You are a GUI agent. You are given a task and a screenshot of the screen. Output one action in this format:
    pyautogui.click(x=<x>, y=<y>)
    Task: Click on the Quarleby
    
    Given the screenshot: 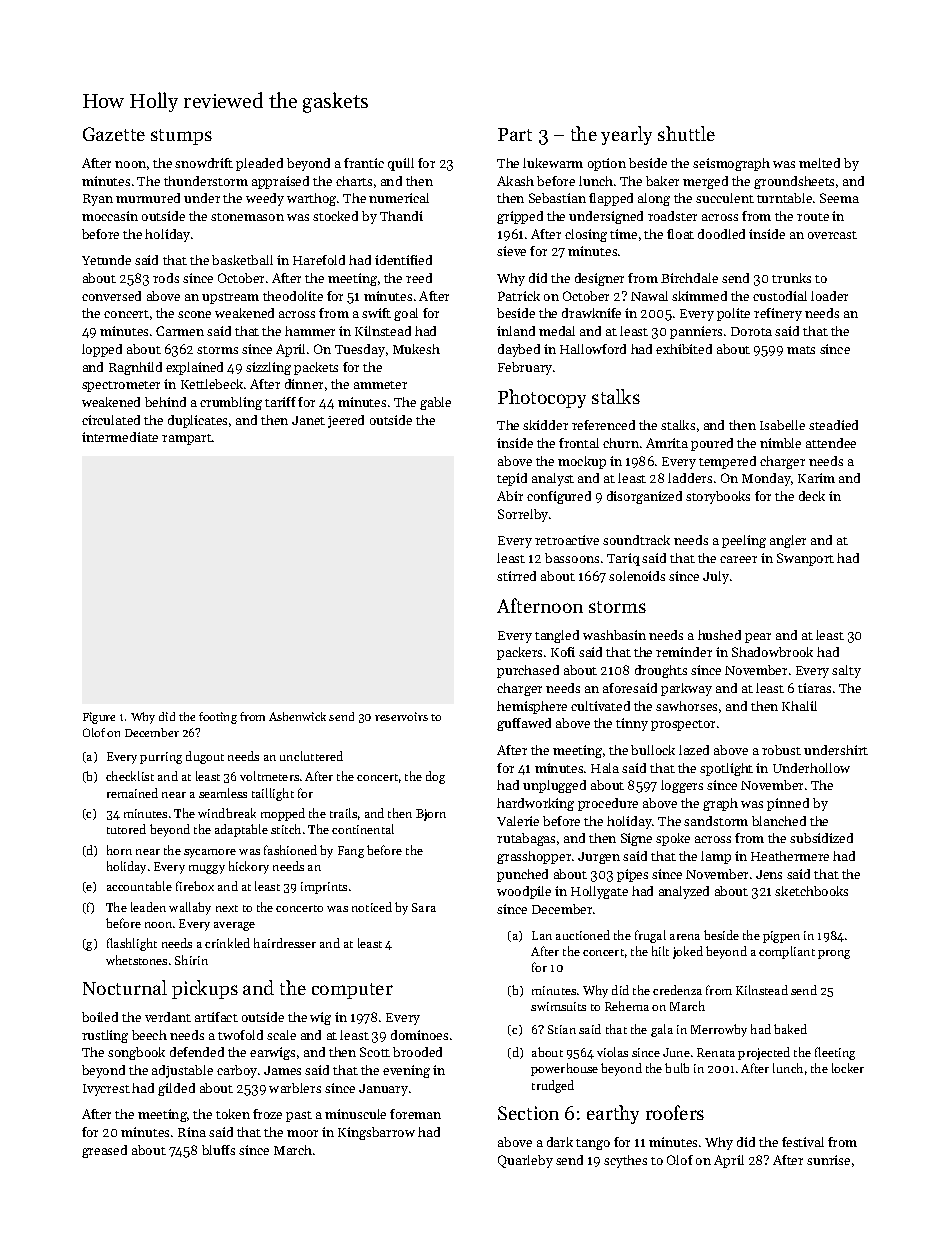 What is the action you would take?
    pyautogui.click(x=525, y=1161)
